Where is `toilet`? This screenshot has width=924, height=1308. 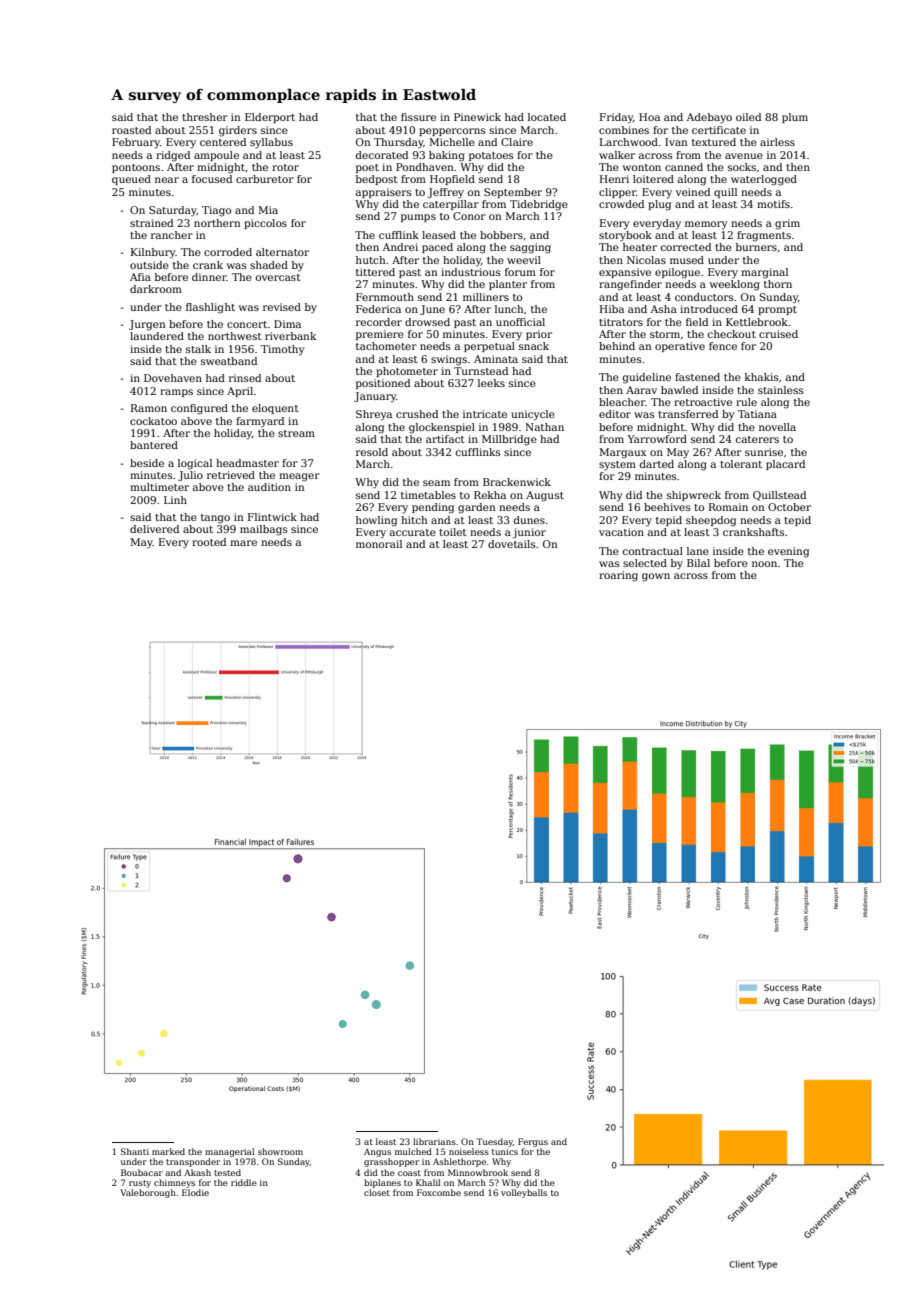
toilet is located at coordinates (453, 532).
